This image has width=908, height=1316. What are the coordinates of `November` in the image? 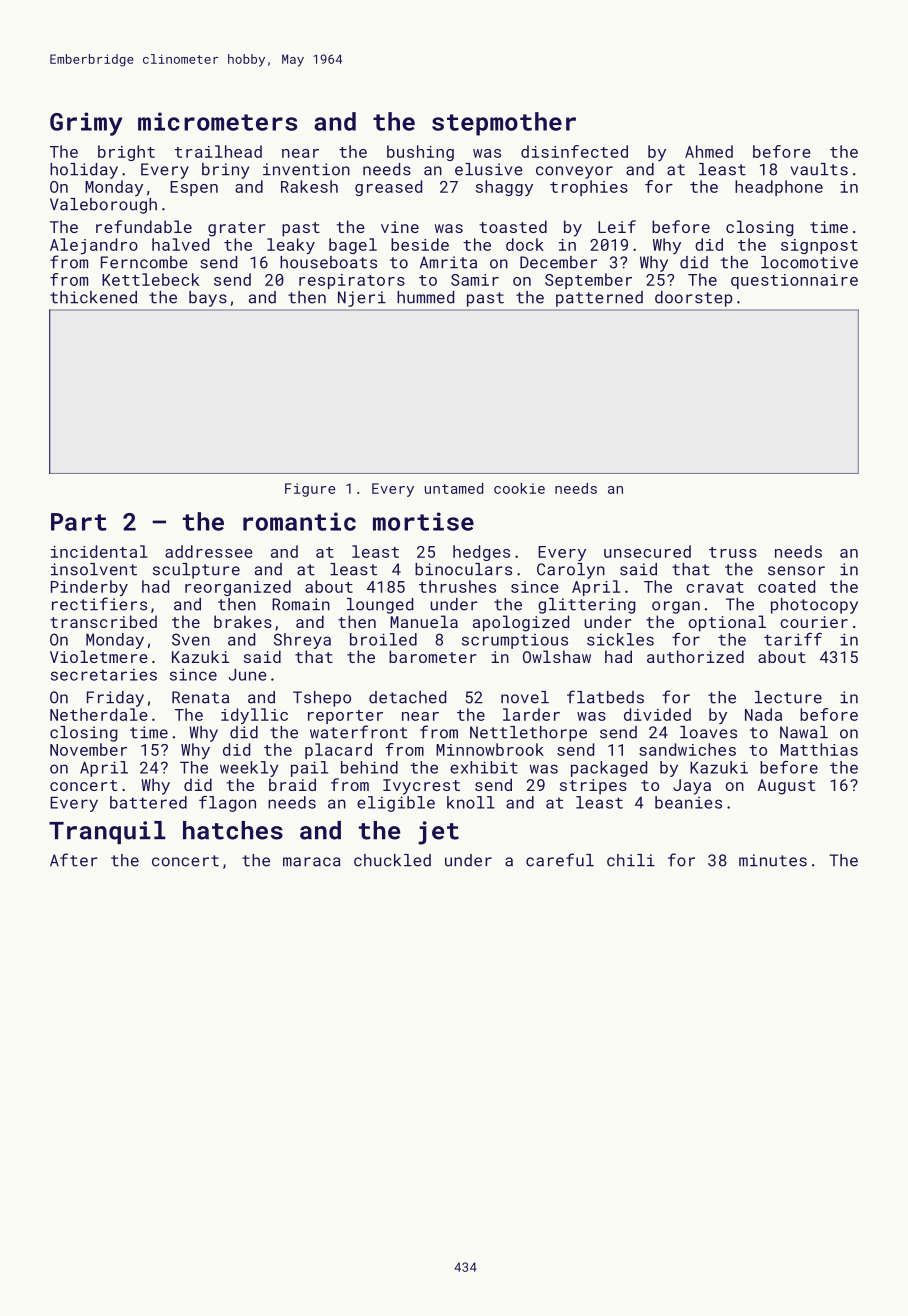 It's located at (88, 749).
